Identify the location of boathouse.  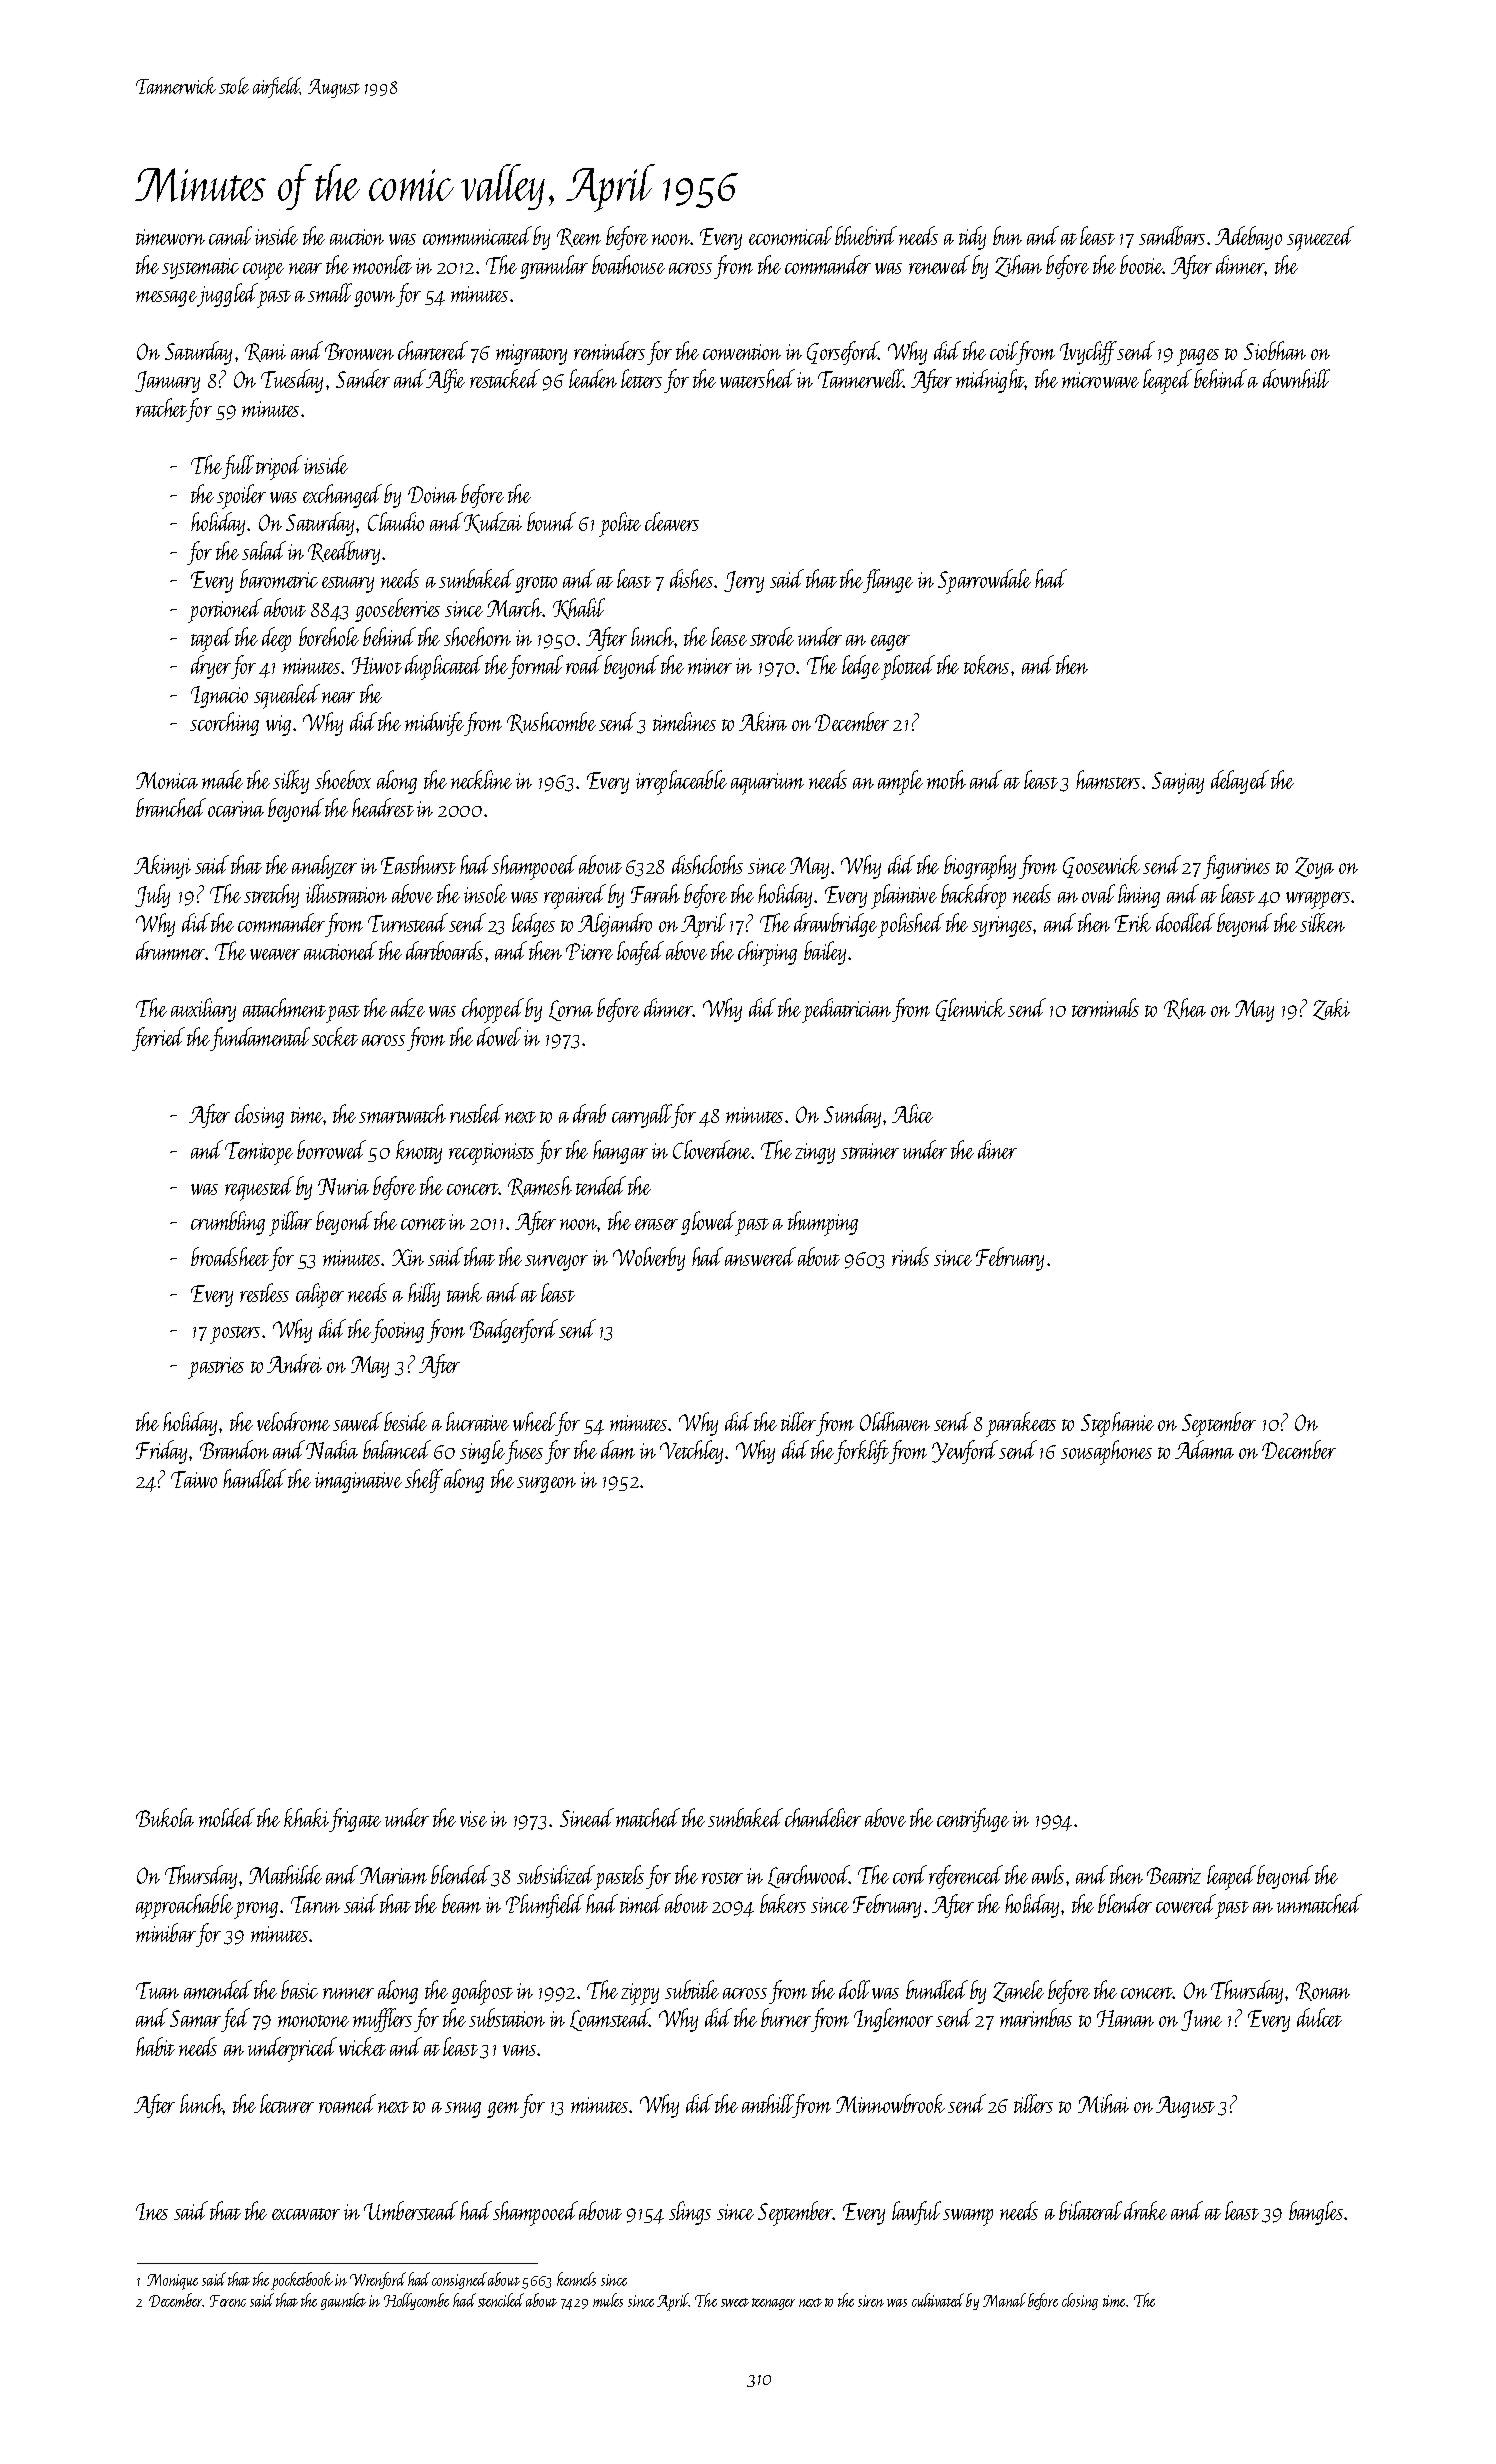
(628, 264).
